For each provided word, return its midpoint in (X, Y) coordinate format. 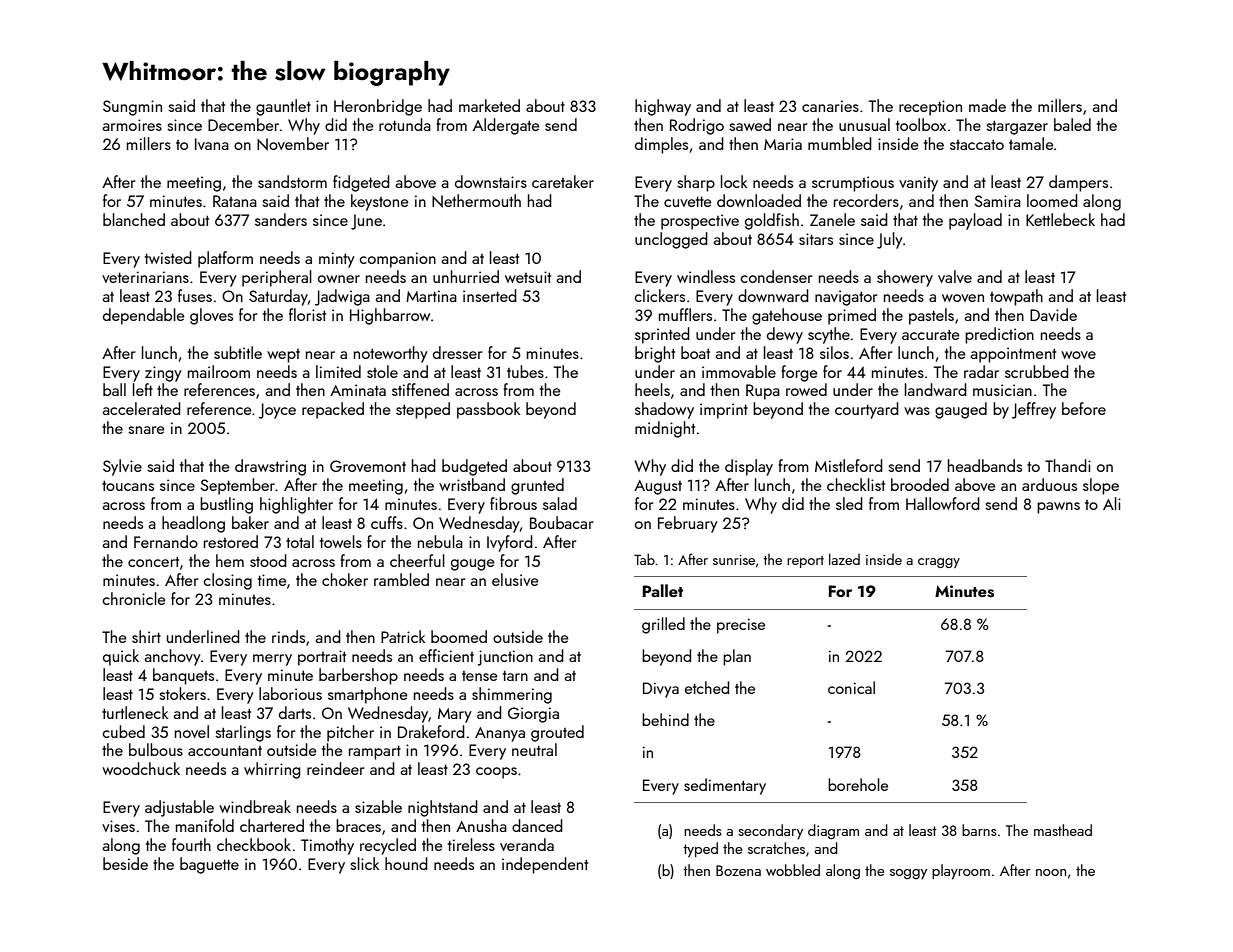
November (293, 144)
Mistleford (849, 465)
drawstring (270, 467)
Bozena (738, 870)
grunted (537, 486)
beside (125, 863)
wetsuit (528, 277)
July (890, 240)
